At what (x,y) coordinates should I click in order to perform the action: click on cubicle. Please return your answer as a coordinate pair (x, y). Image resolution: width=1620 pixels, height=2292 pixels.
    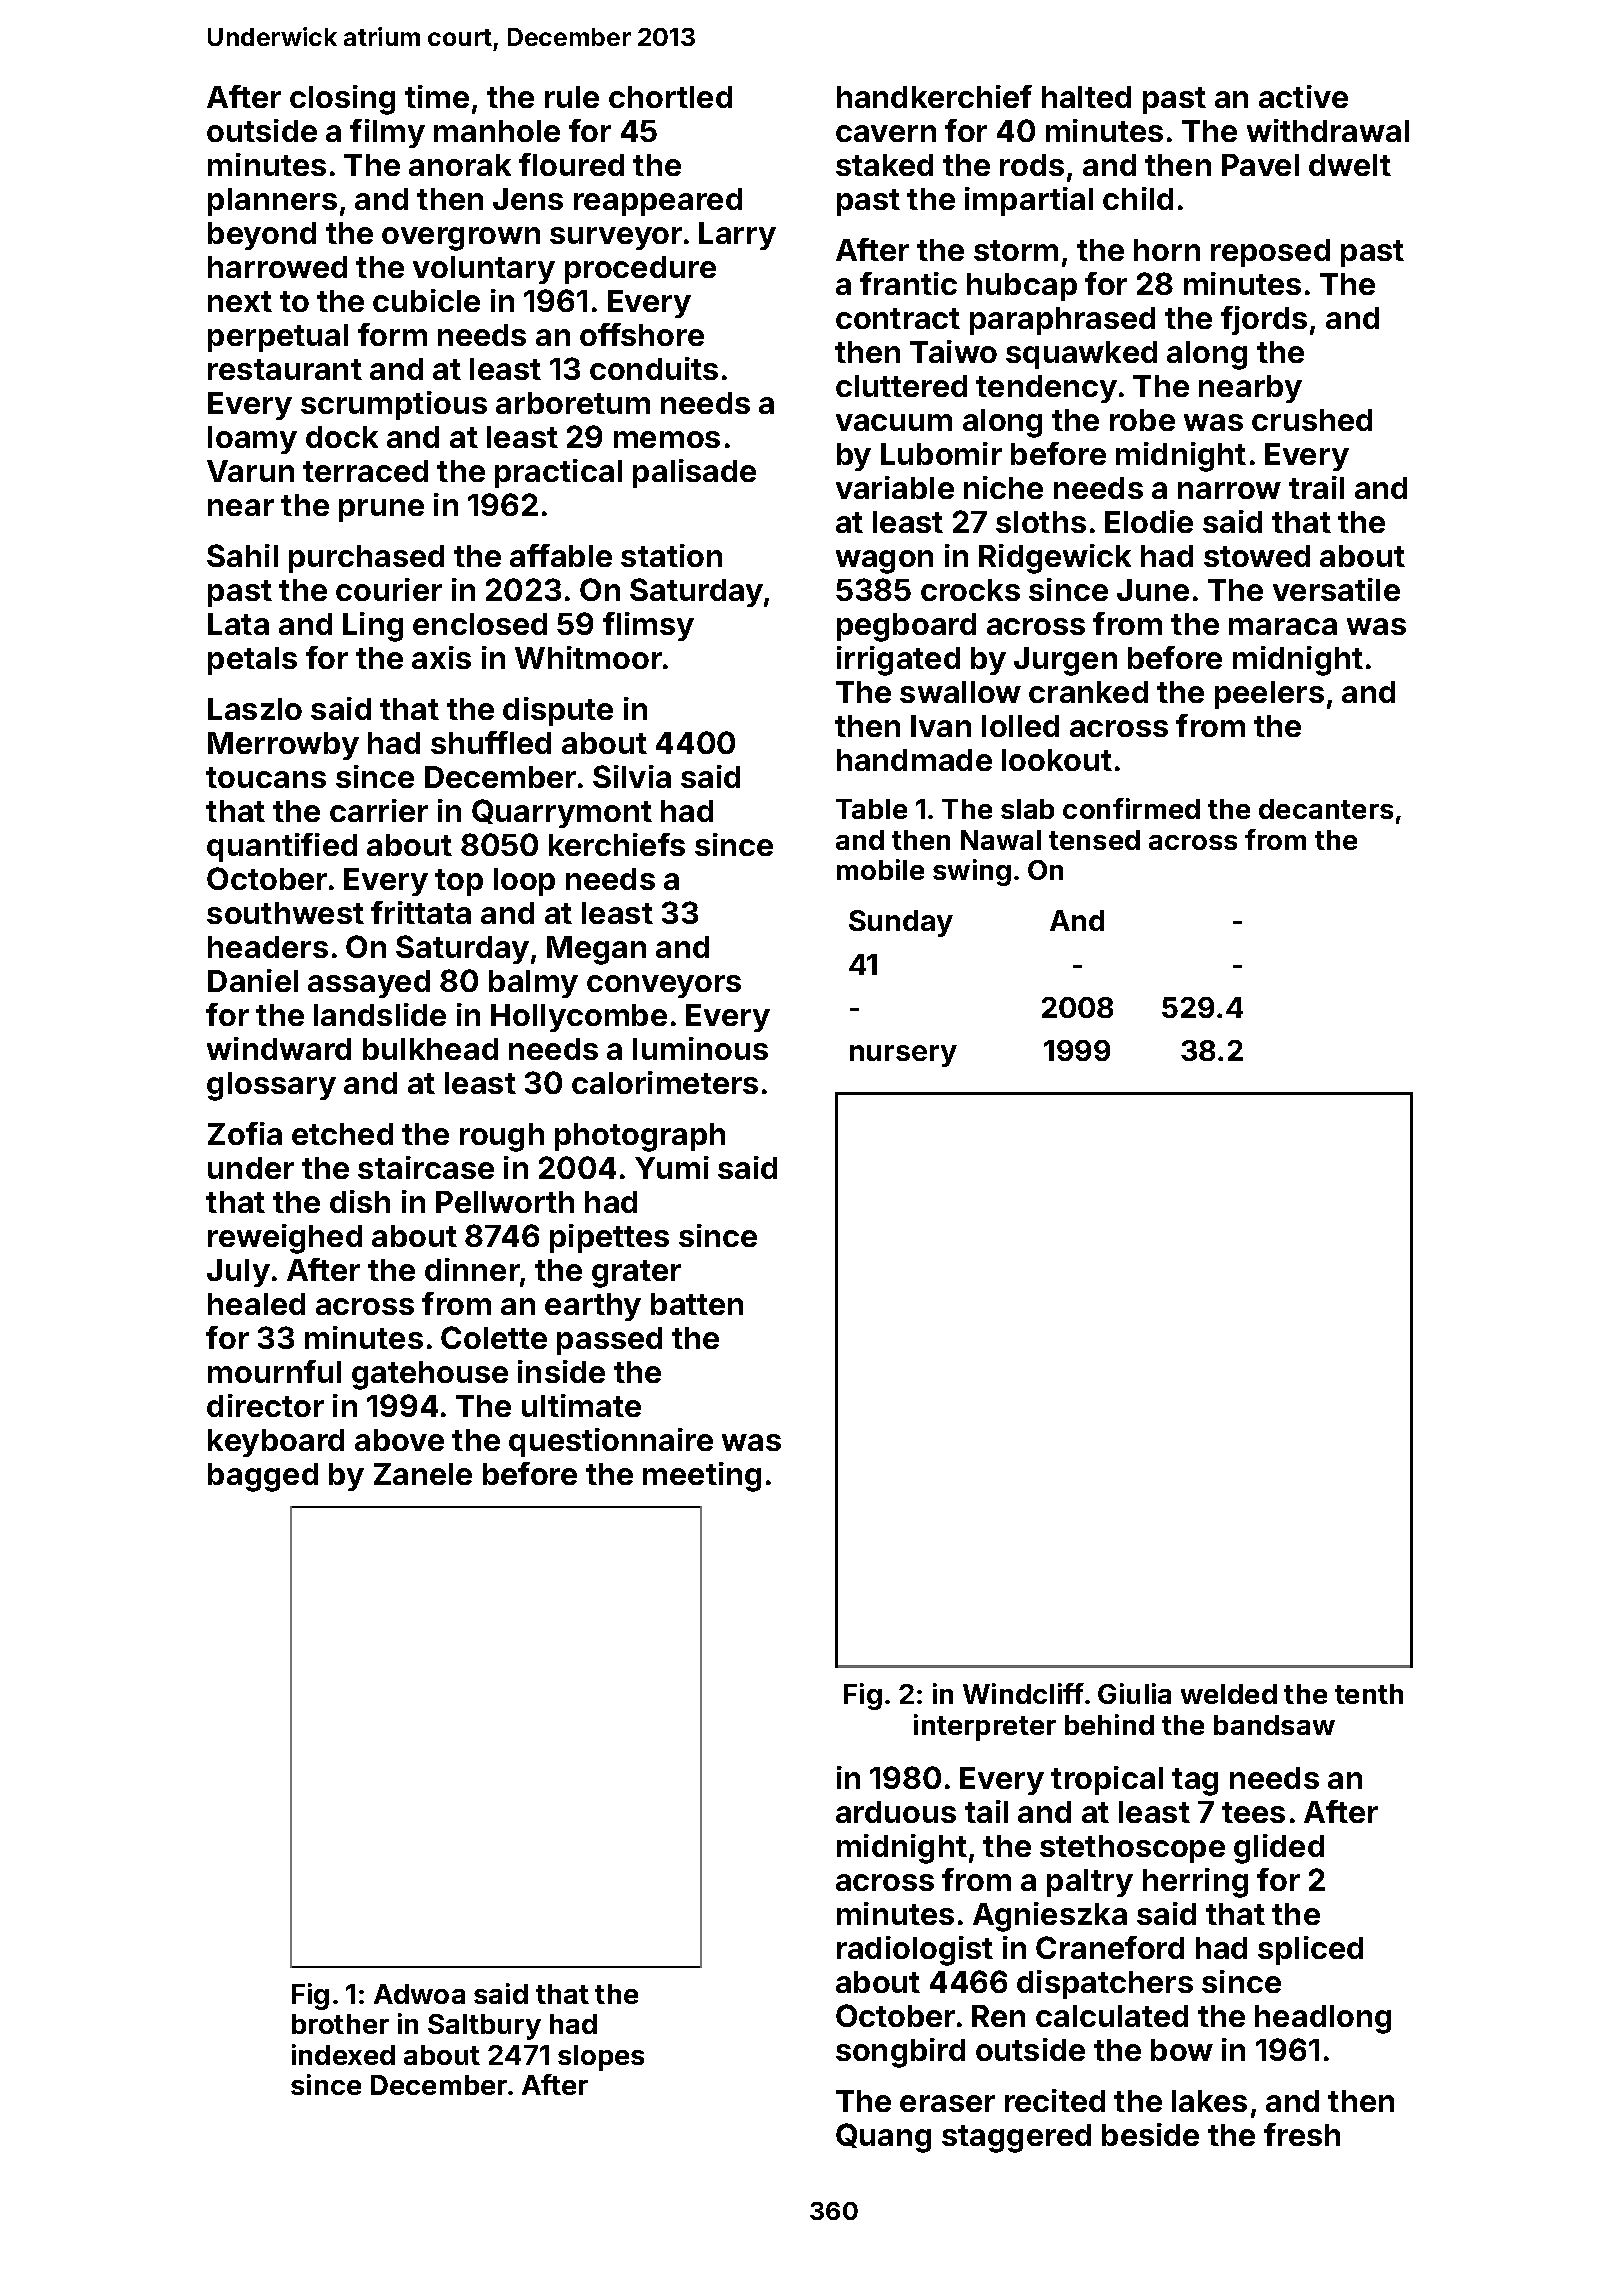
    Looking at the image, I should click on (426, 300).
